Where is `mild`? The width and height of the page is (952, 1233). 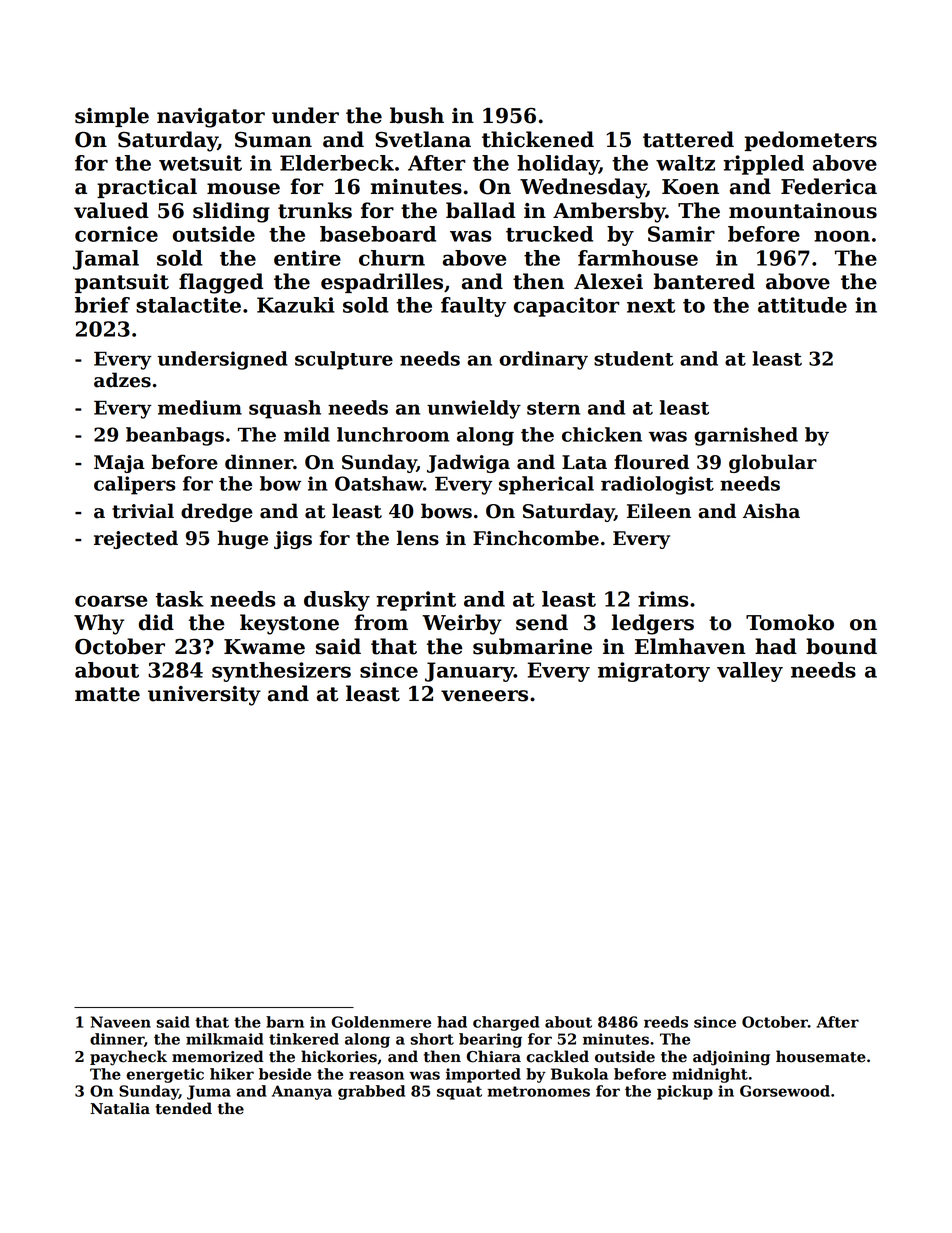
mild is located at coordinates (307, 434).
